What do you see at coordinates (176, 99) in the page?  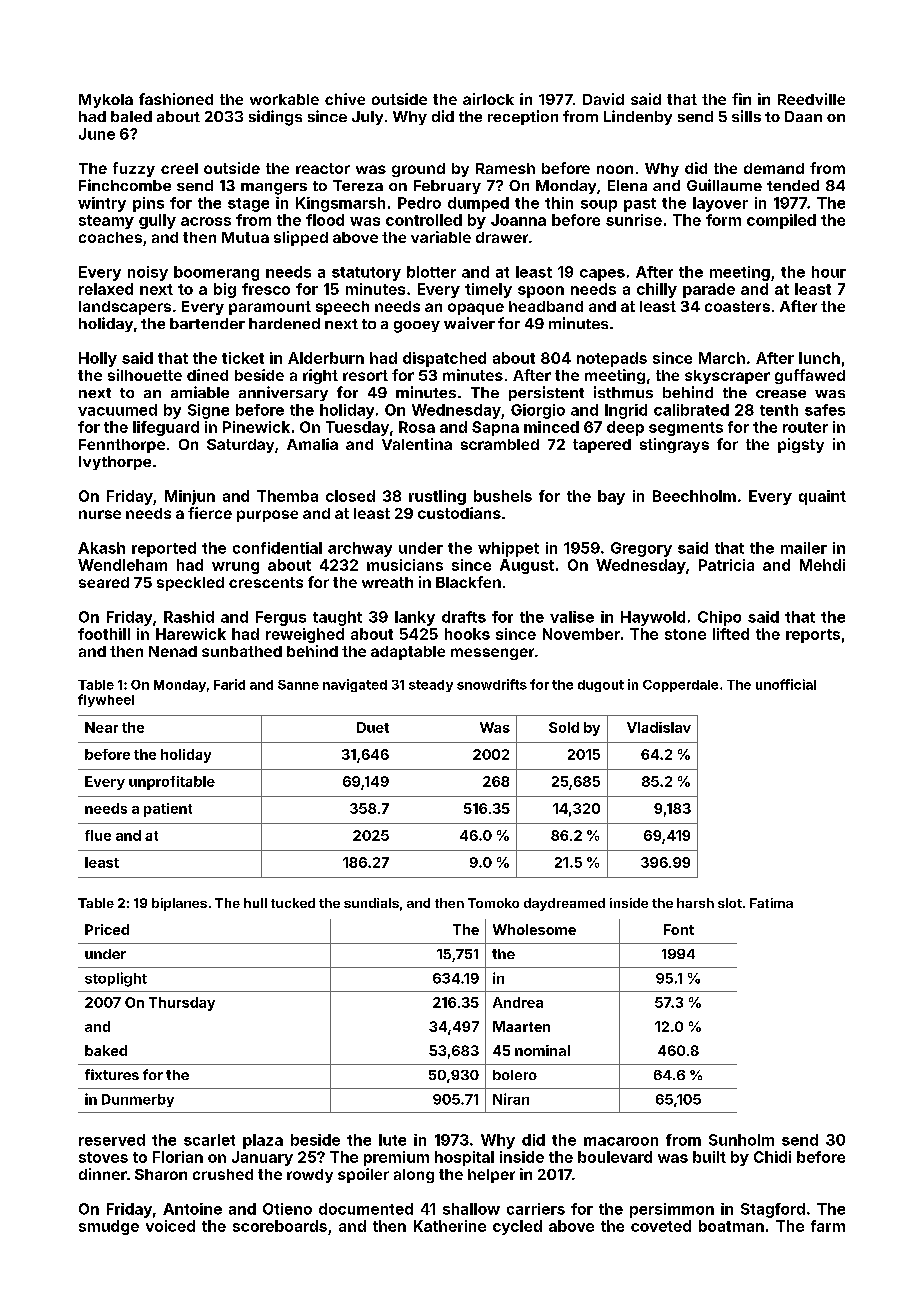 I see `fashioned` at bounding box center [176, 99].
